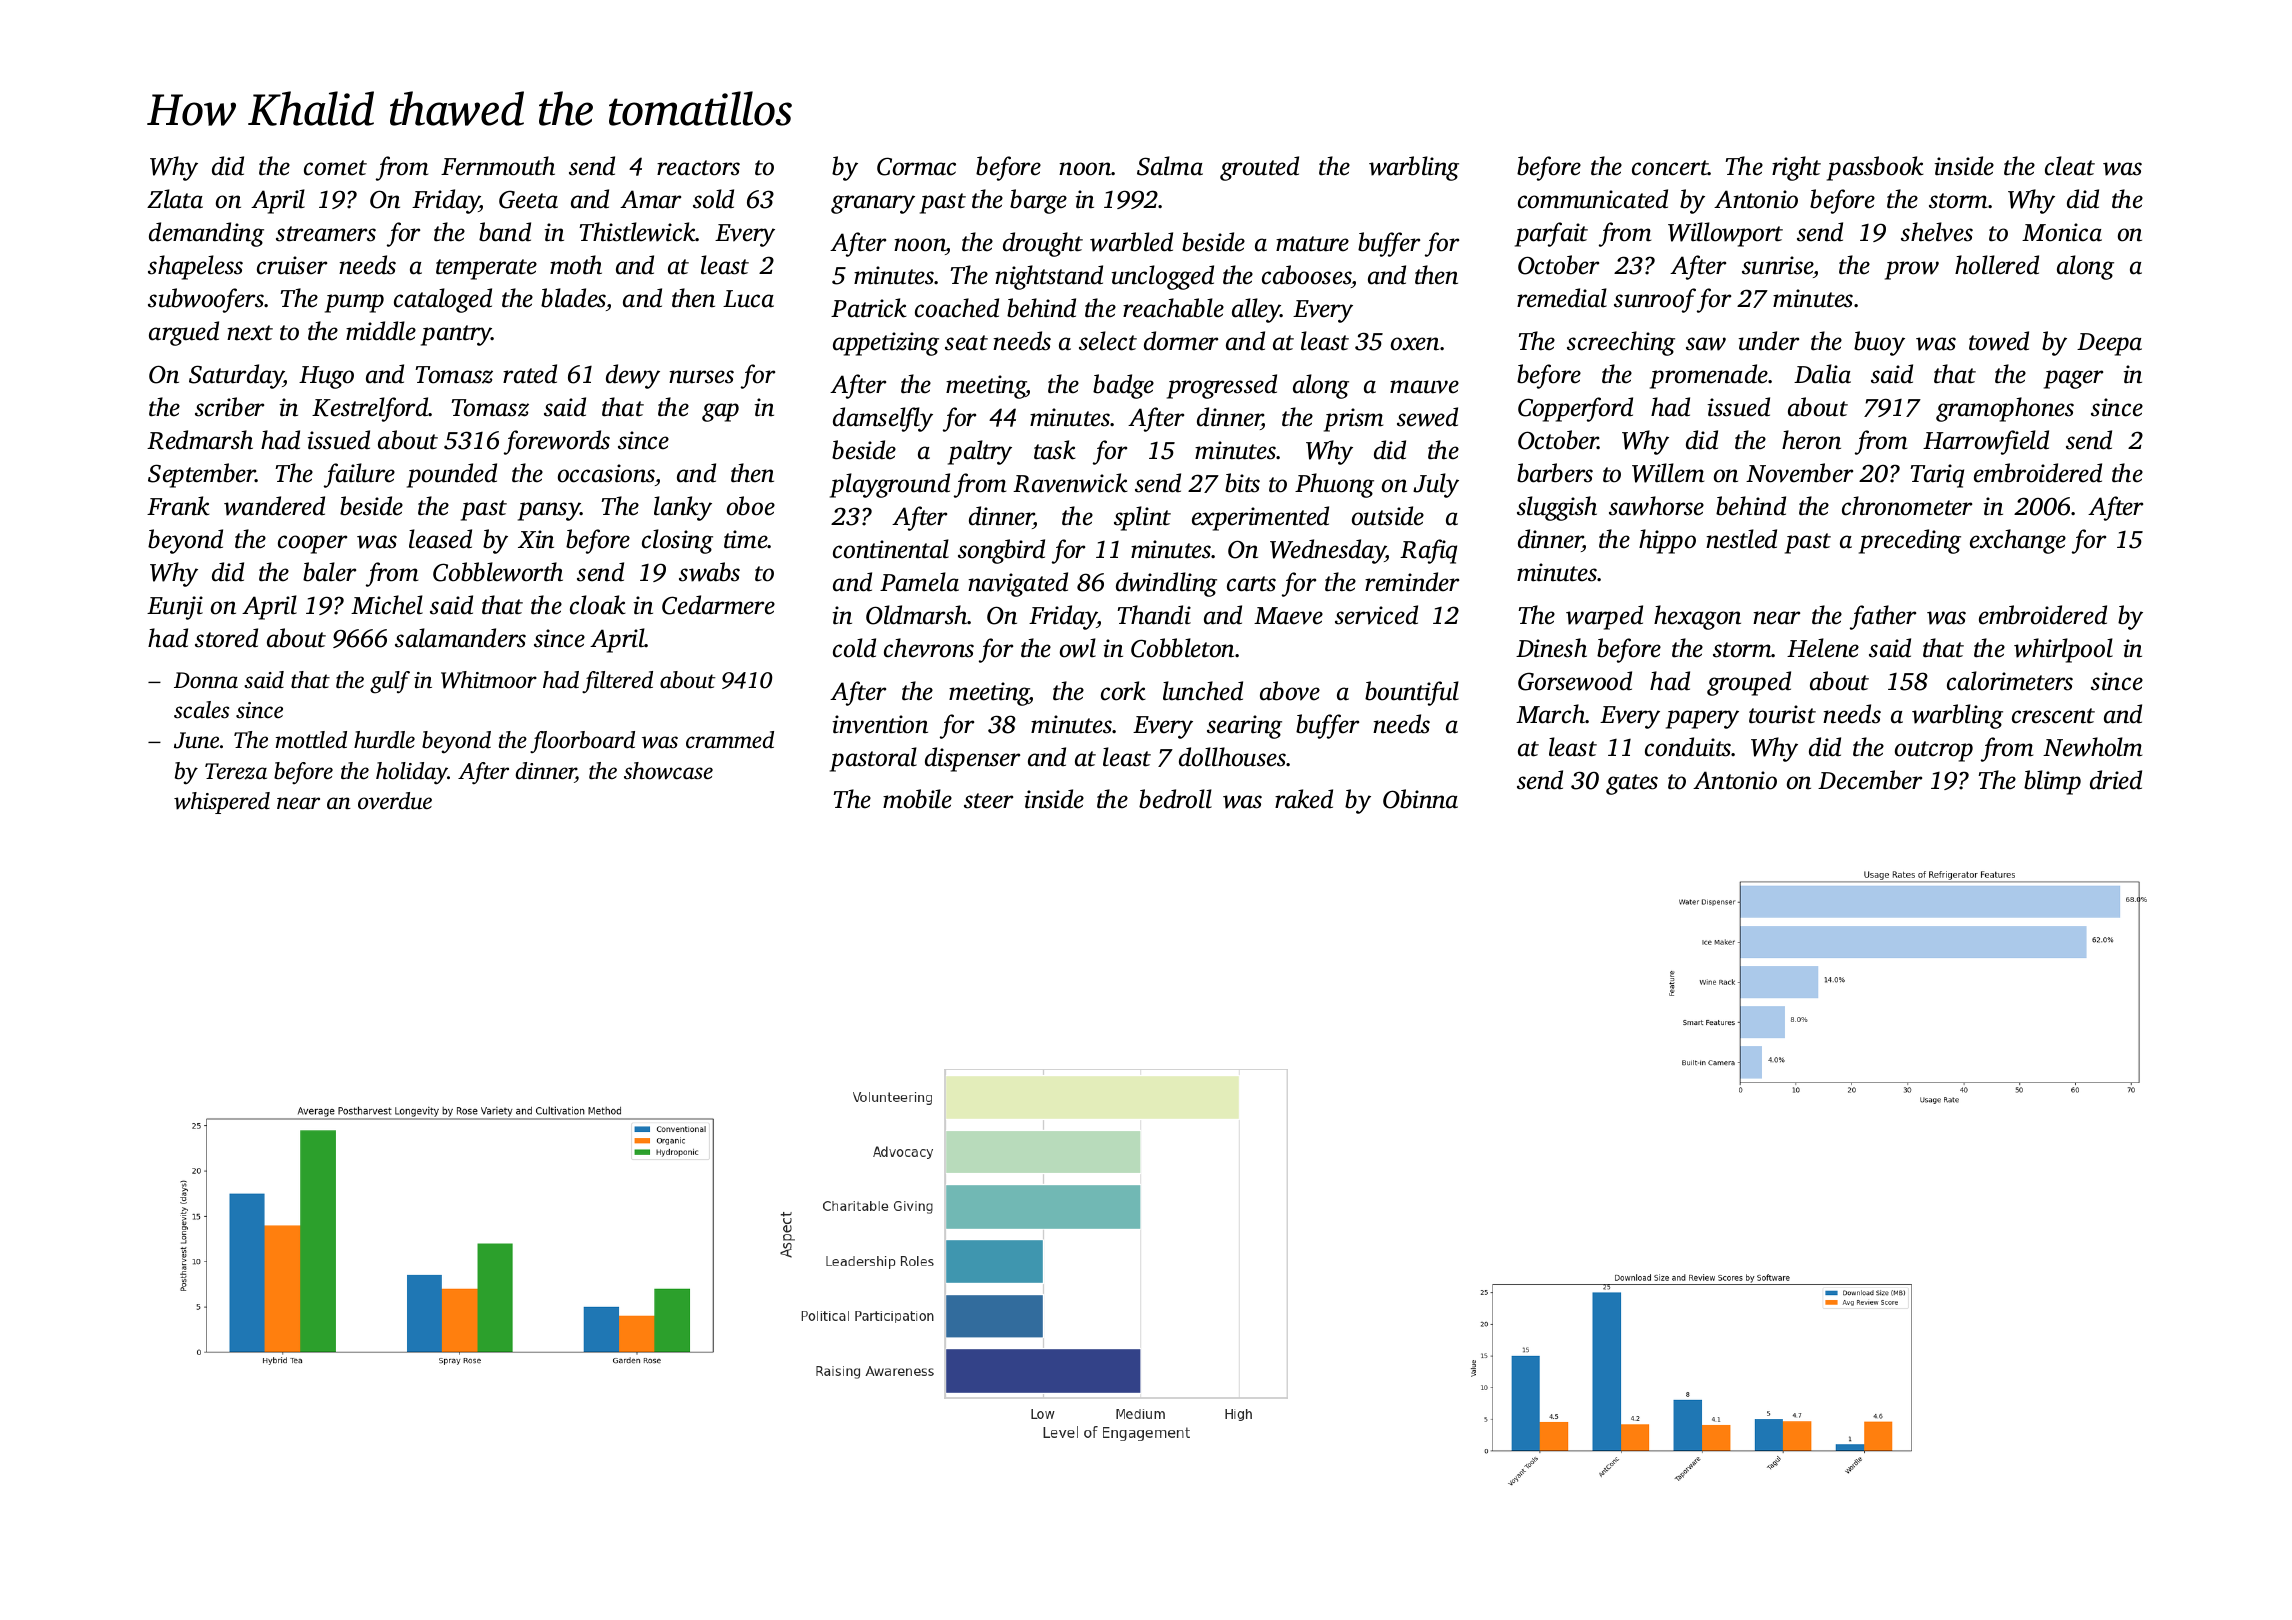 This image has height=1620, width=2292. I want to click on dried, so click(2116, 780).
